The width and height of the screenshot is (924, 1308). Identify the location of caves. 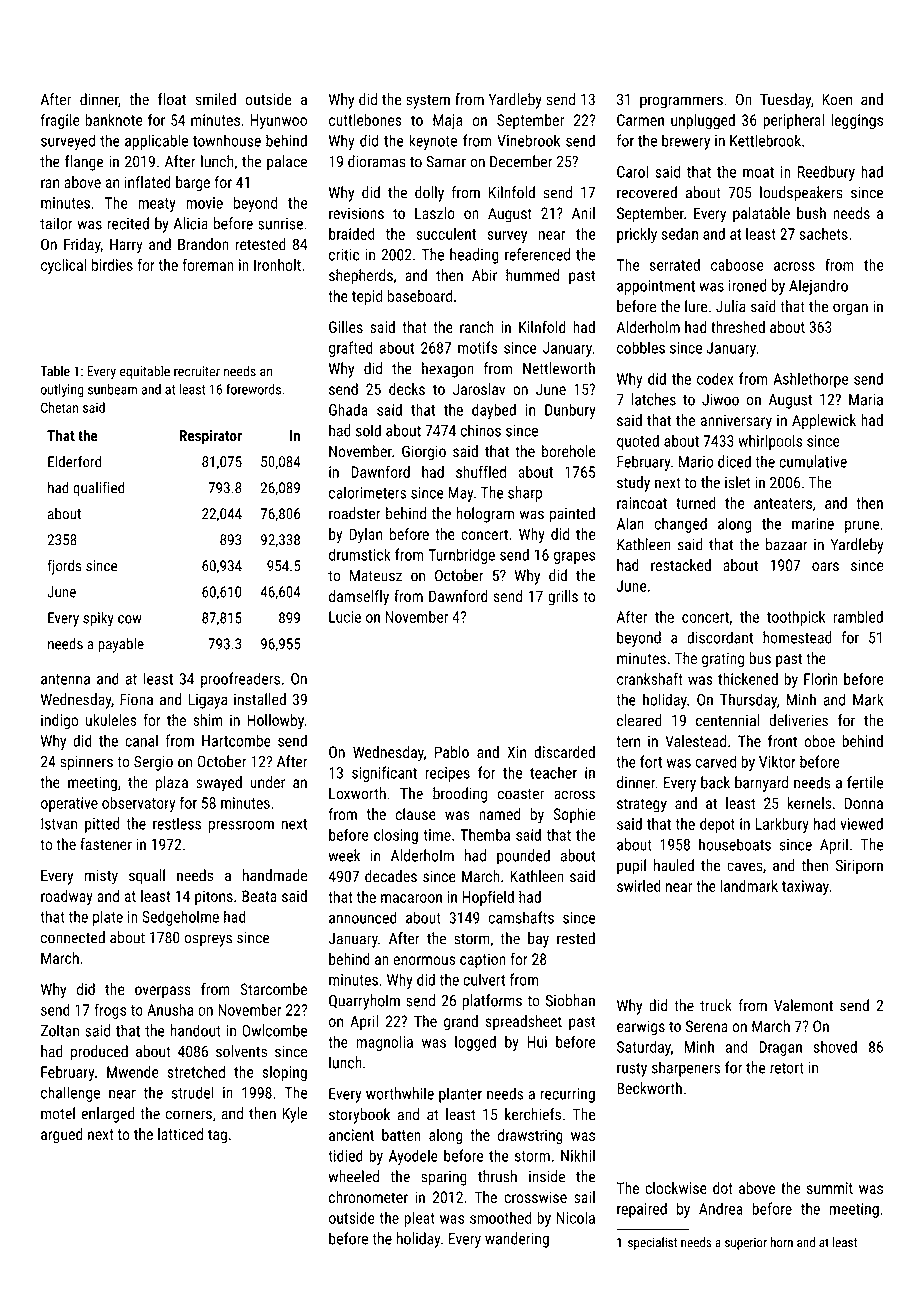
(745, 867).
